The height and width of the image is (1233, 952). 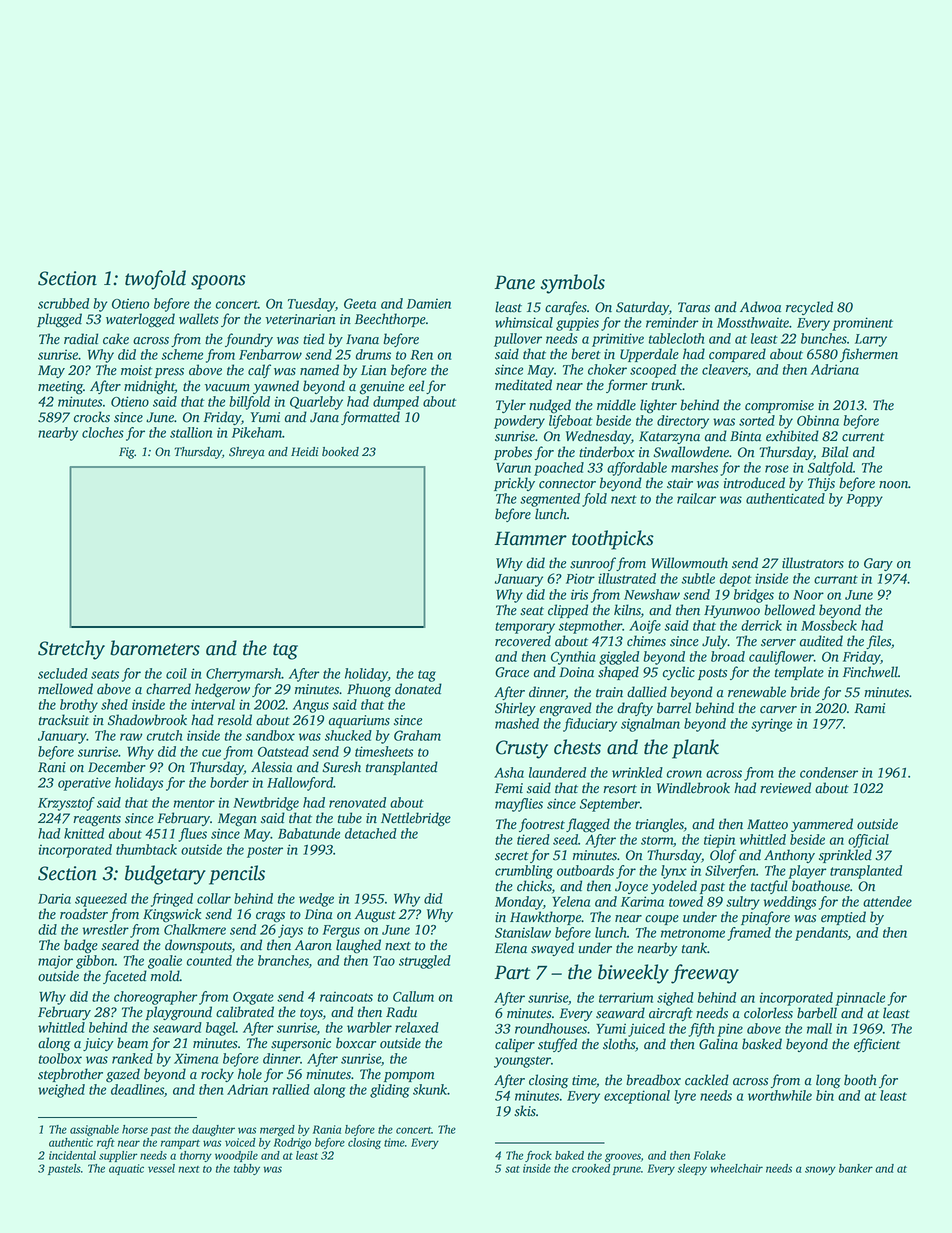 I want to click on Finchwell, so click(x=870, y=672).
